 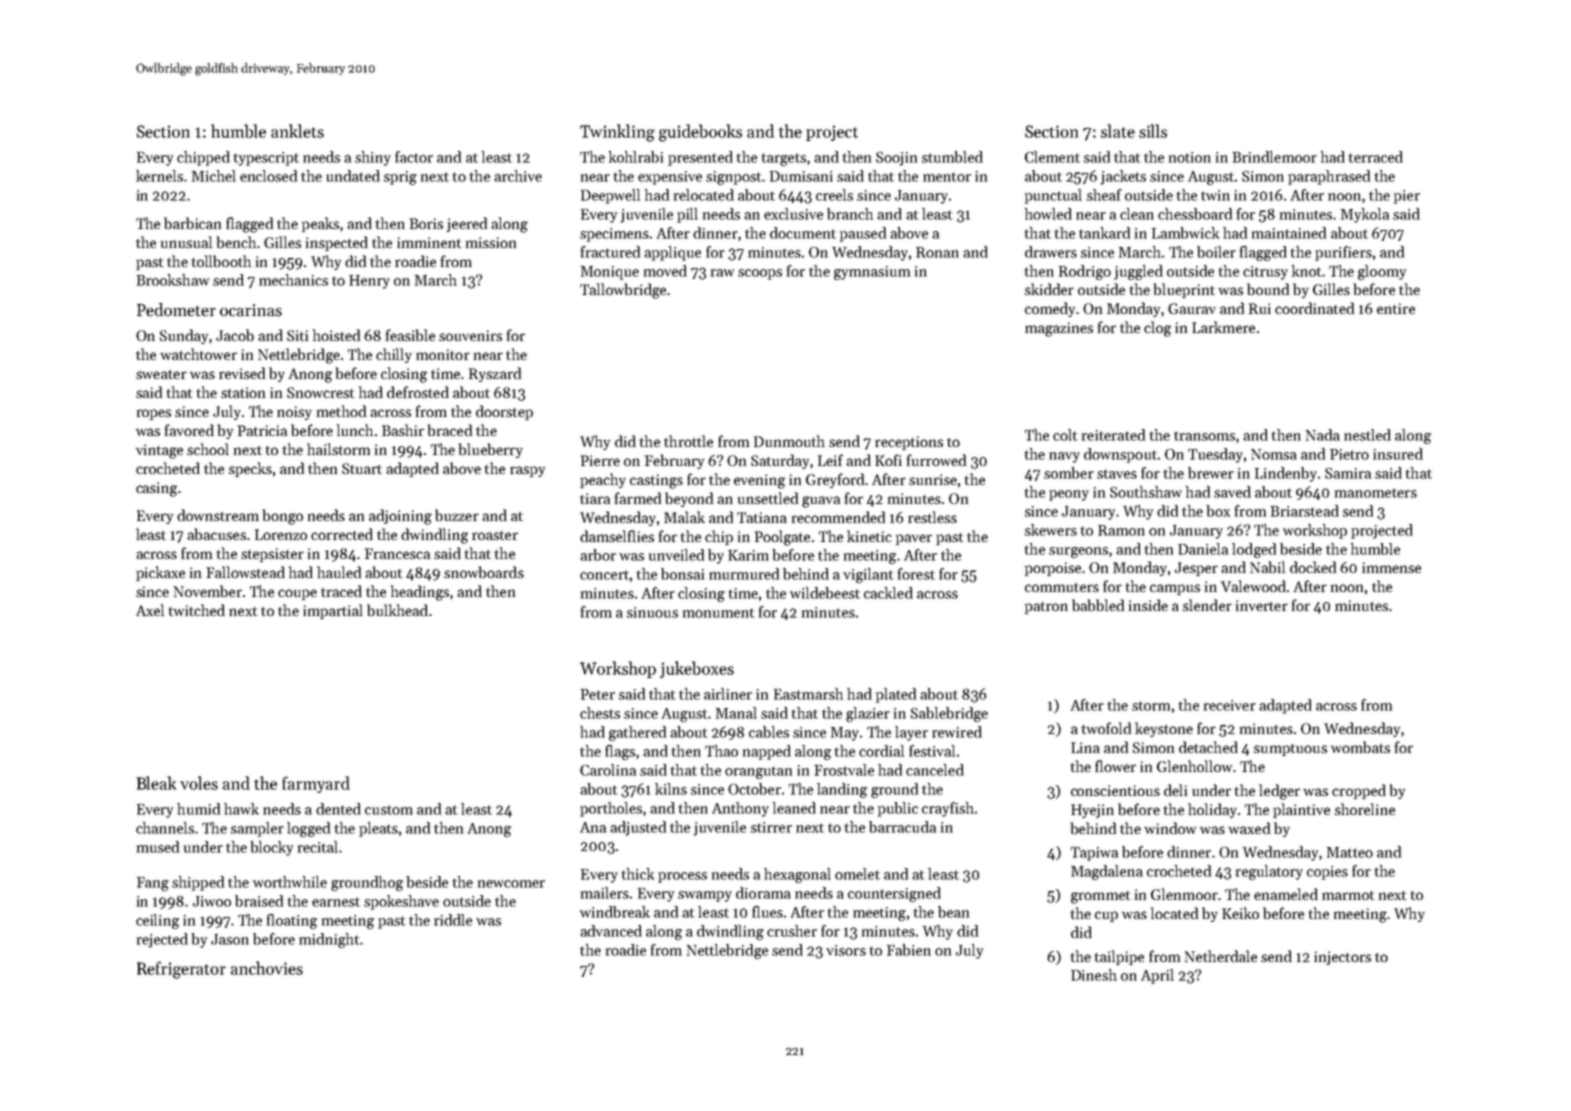 What do you see at coordinates (1262, 605) in the screenshot?
I see `inverter` at bounding box center [1262, 605].
